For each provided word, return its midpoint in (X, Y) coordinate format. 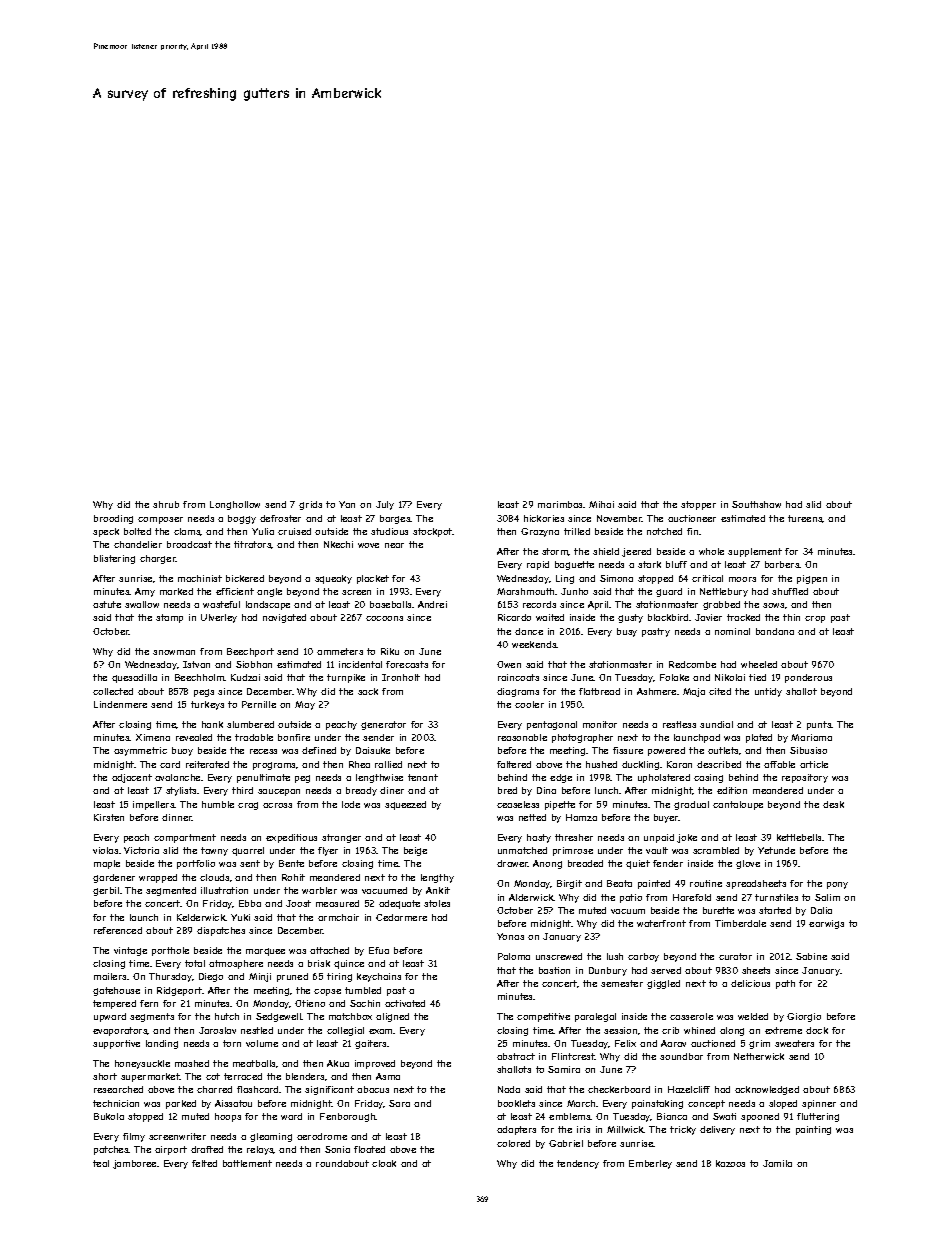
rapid (538, 565)
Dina (546, 790)
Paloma (514, 956)
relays (260, 1150)
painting (813, 1130)
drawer (513, 863)
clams (187, 532)
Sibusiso (808, 750)
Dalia (821, 910)
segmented (171, 891)
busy (627, 632)
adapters (516, 1130)
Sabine (811, 956)
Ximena (153, 737)
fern (149, 1003)
